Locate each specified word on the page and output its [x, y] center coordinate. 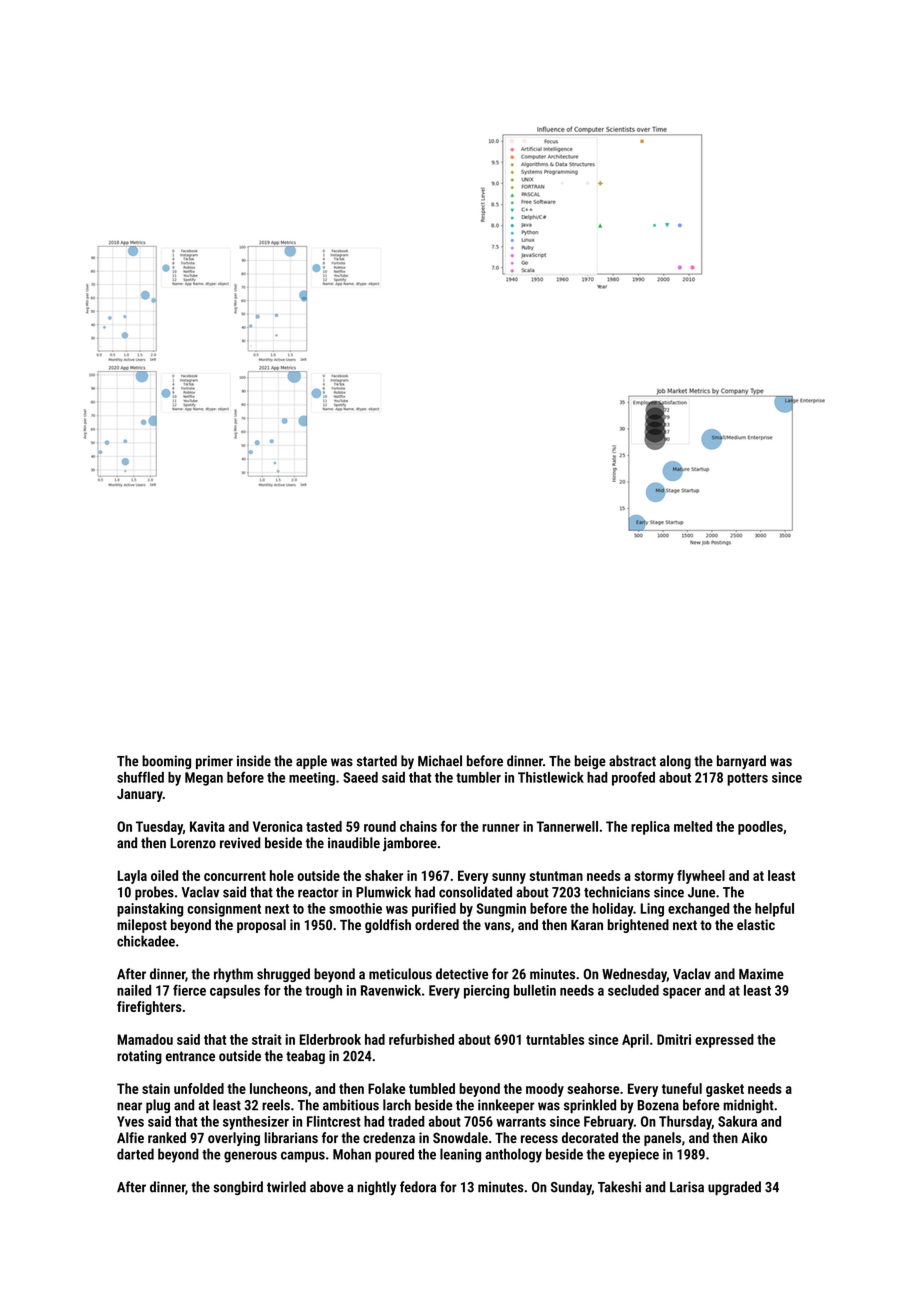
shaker [384, 875]
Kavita [207, 826]
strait [267, 1039]
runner [501, 828]
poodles [760, 828]
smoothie [355, 908]
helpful [774, 910]
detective [462, 974]
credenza [389, 1137]
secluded [633, 990]
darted [135, 1154]
